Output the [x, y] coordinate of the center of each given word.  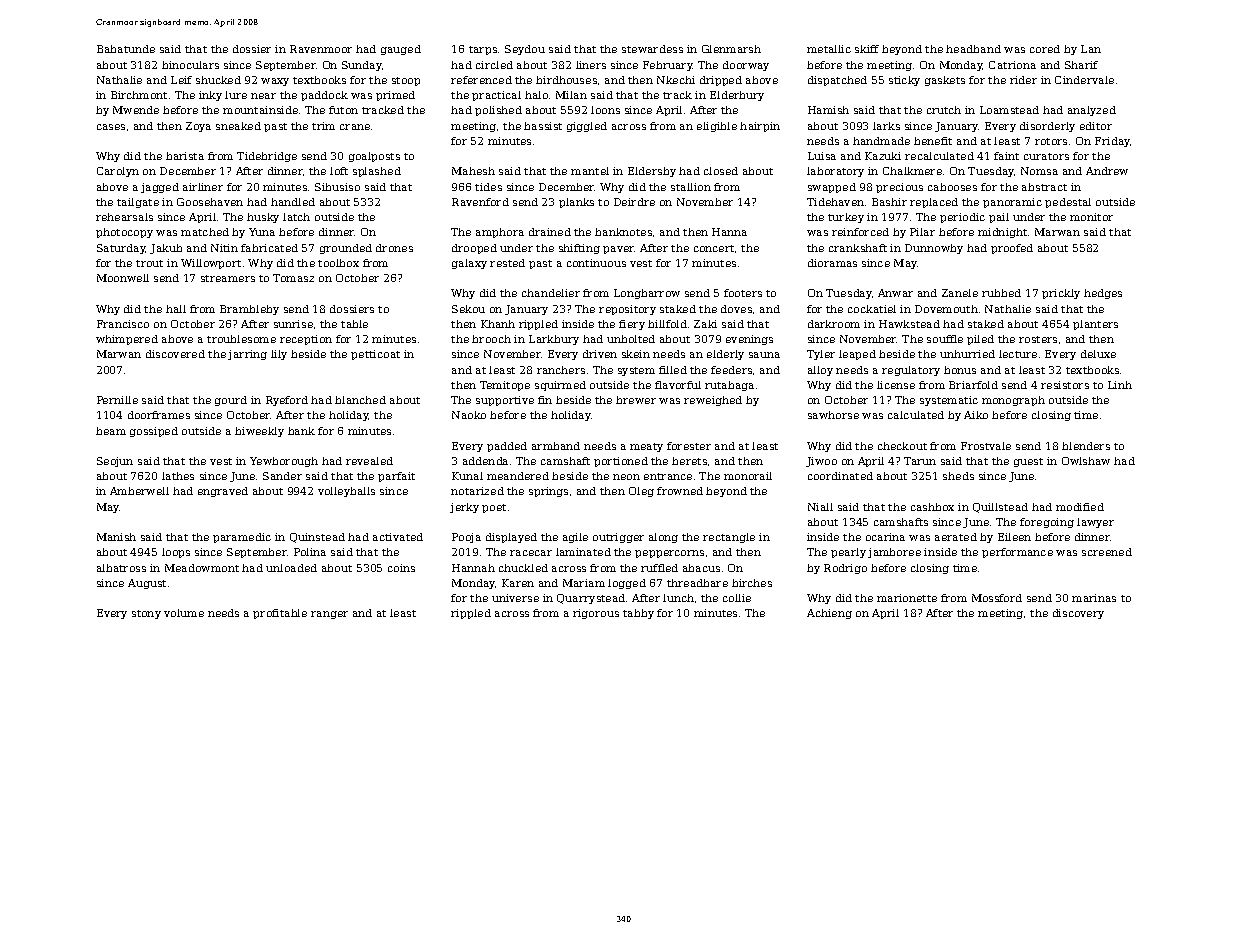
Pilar [922, 232]
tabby [638, 614]
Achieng [829, 614]
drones [394, 248]
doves [736, 309]
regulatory [911, 371]
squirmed [560, 386]
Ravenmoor [321, 49]
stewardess [652, 49]
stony [146, 614]
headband [973, 49]
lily [279, 355]
